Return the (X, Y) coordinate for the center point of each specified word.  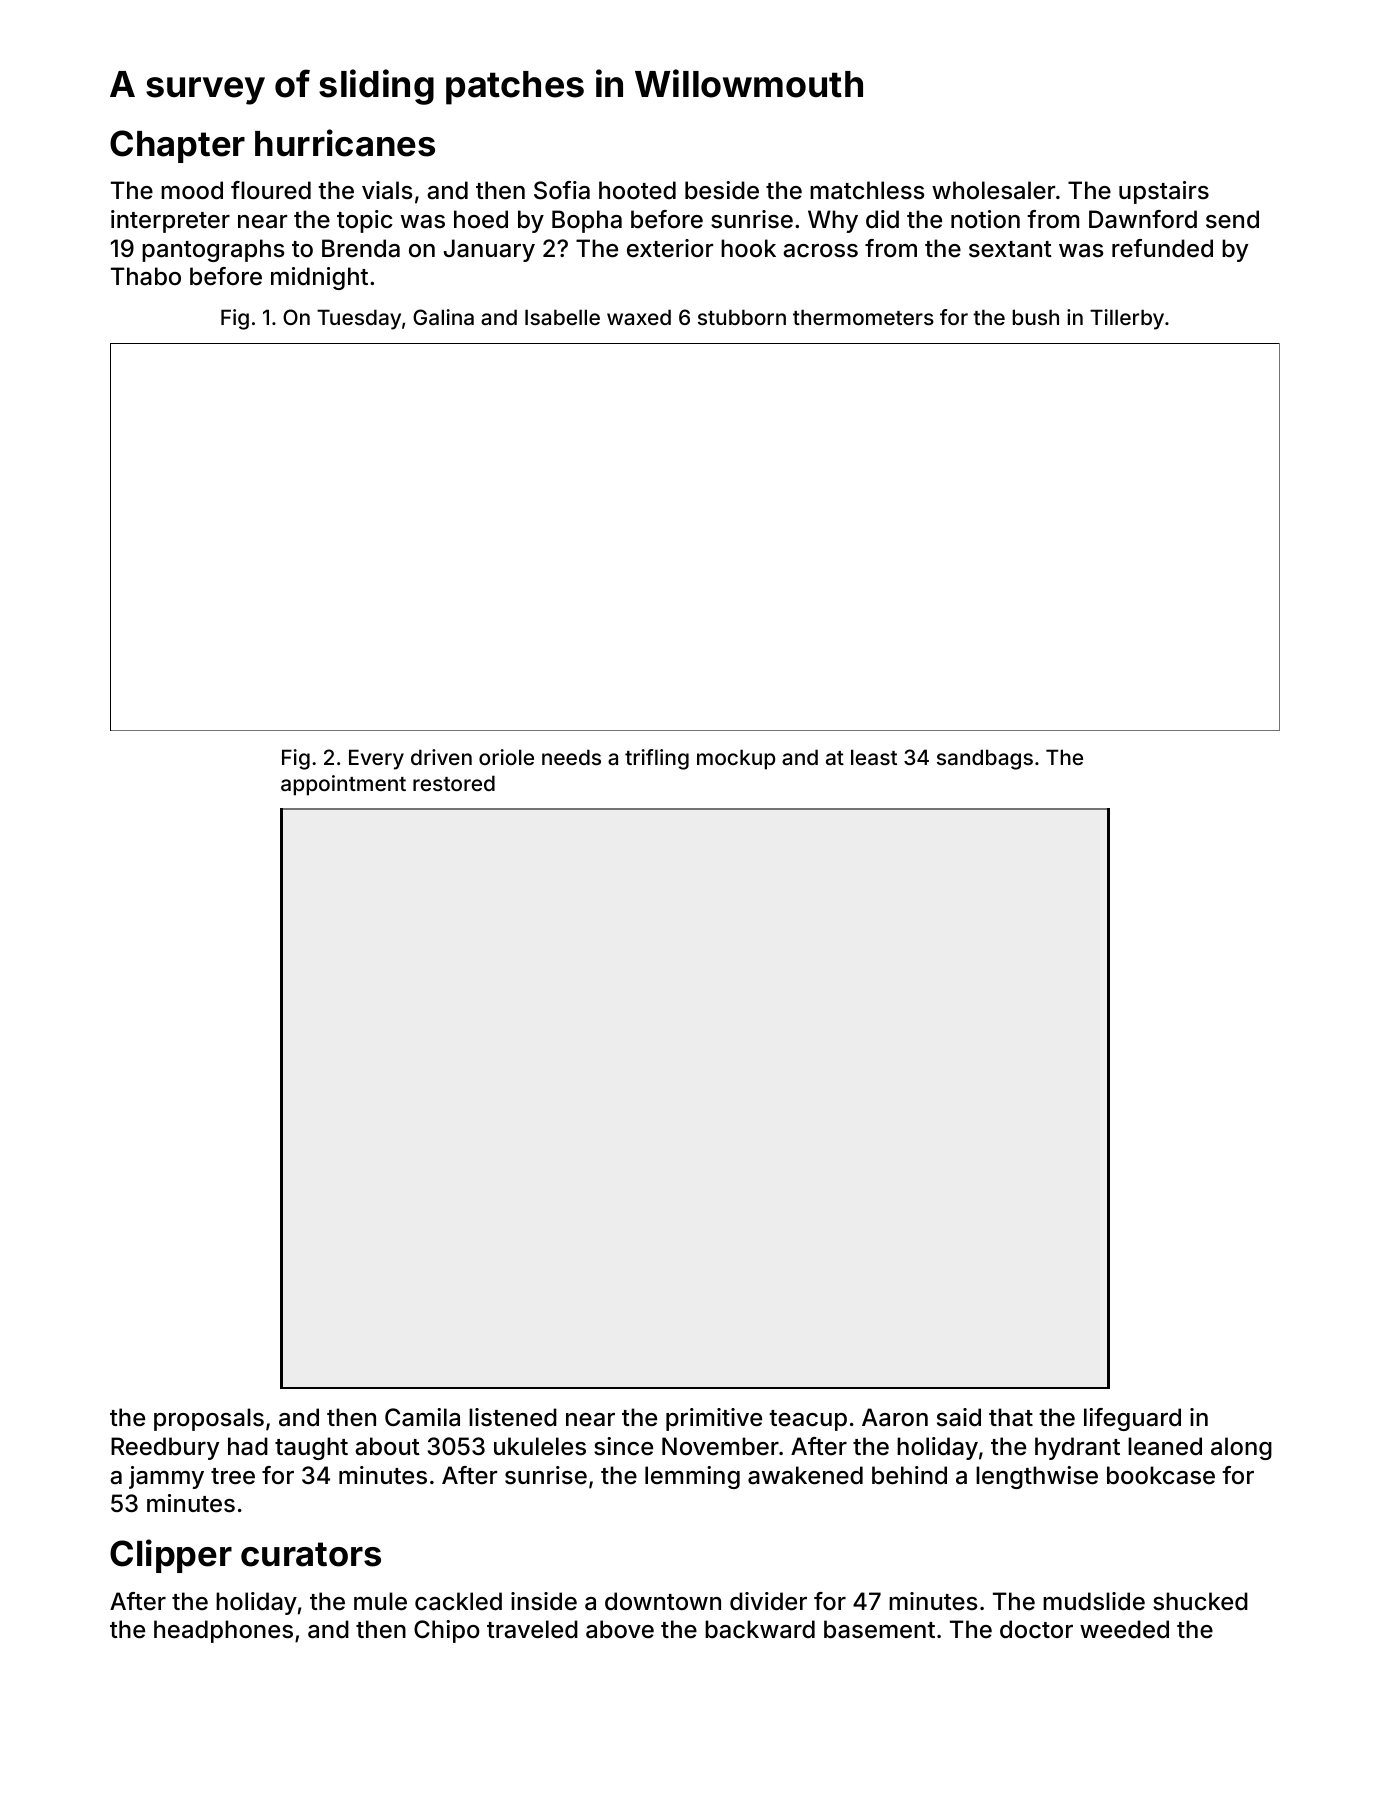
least (874, 757)
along (1241, 1448)
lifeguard (1132, 1419)
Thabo (146, 276)
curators (311, 1554)
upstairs (1164, 192)
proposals (209, 1419)
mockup (736, 759)
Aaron (895, 1417)
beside (722, 190)
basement (879, 1629)
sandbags (985, 759)
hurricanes (345, 143)
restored (454, 783)
